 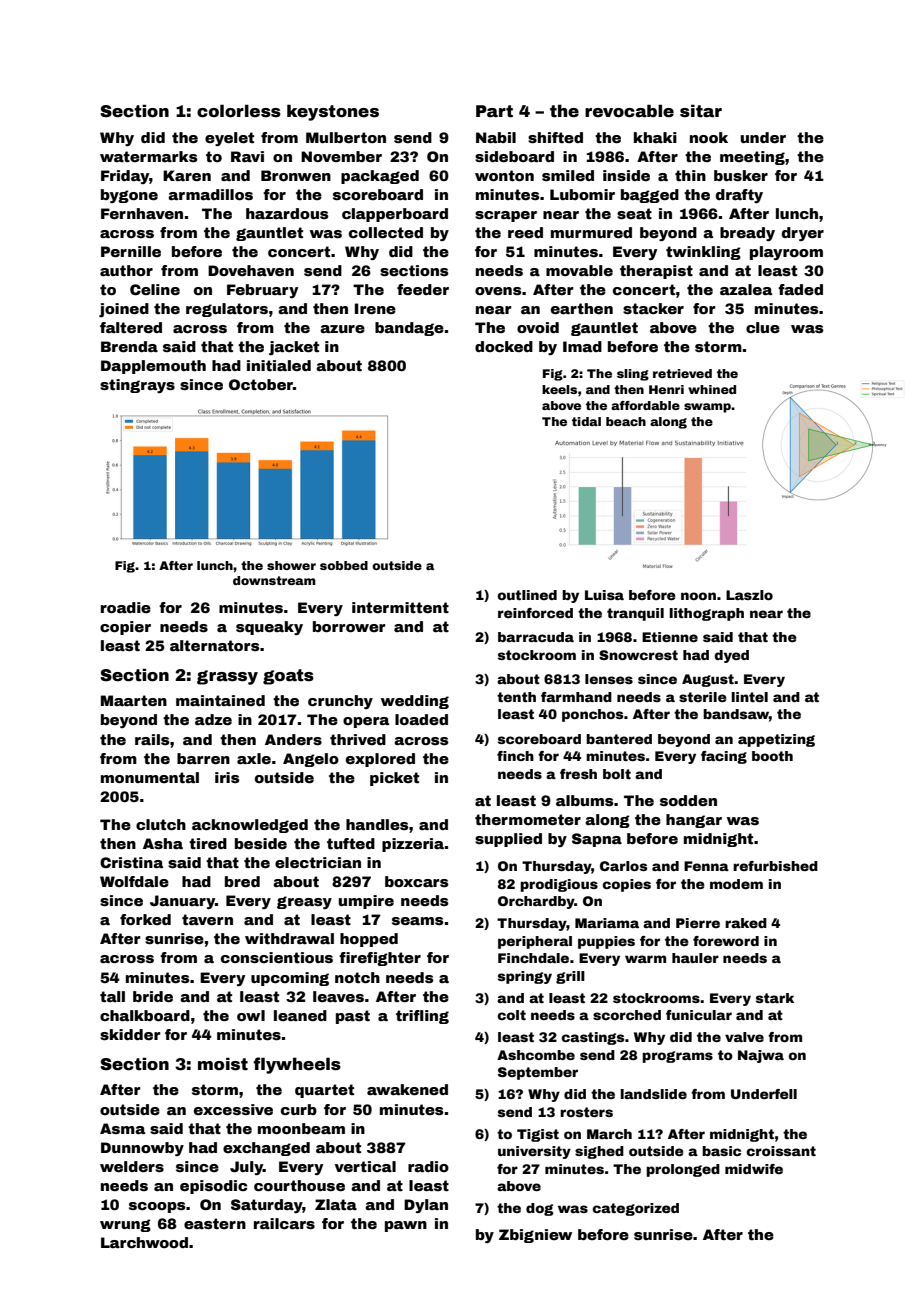 What do you see at coordinates (126, 607) in the document?
I see `roadie` at bounding box center [126, 607].
